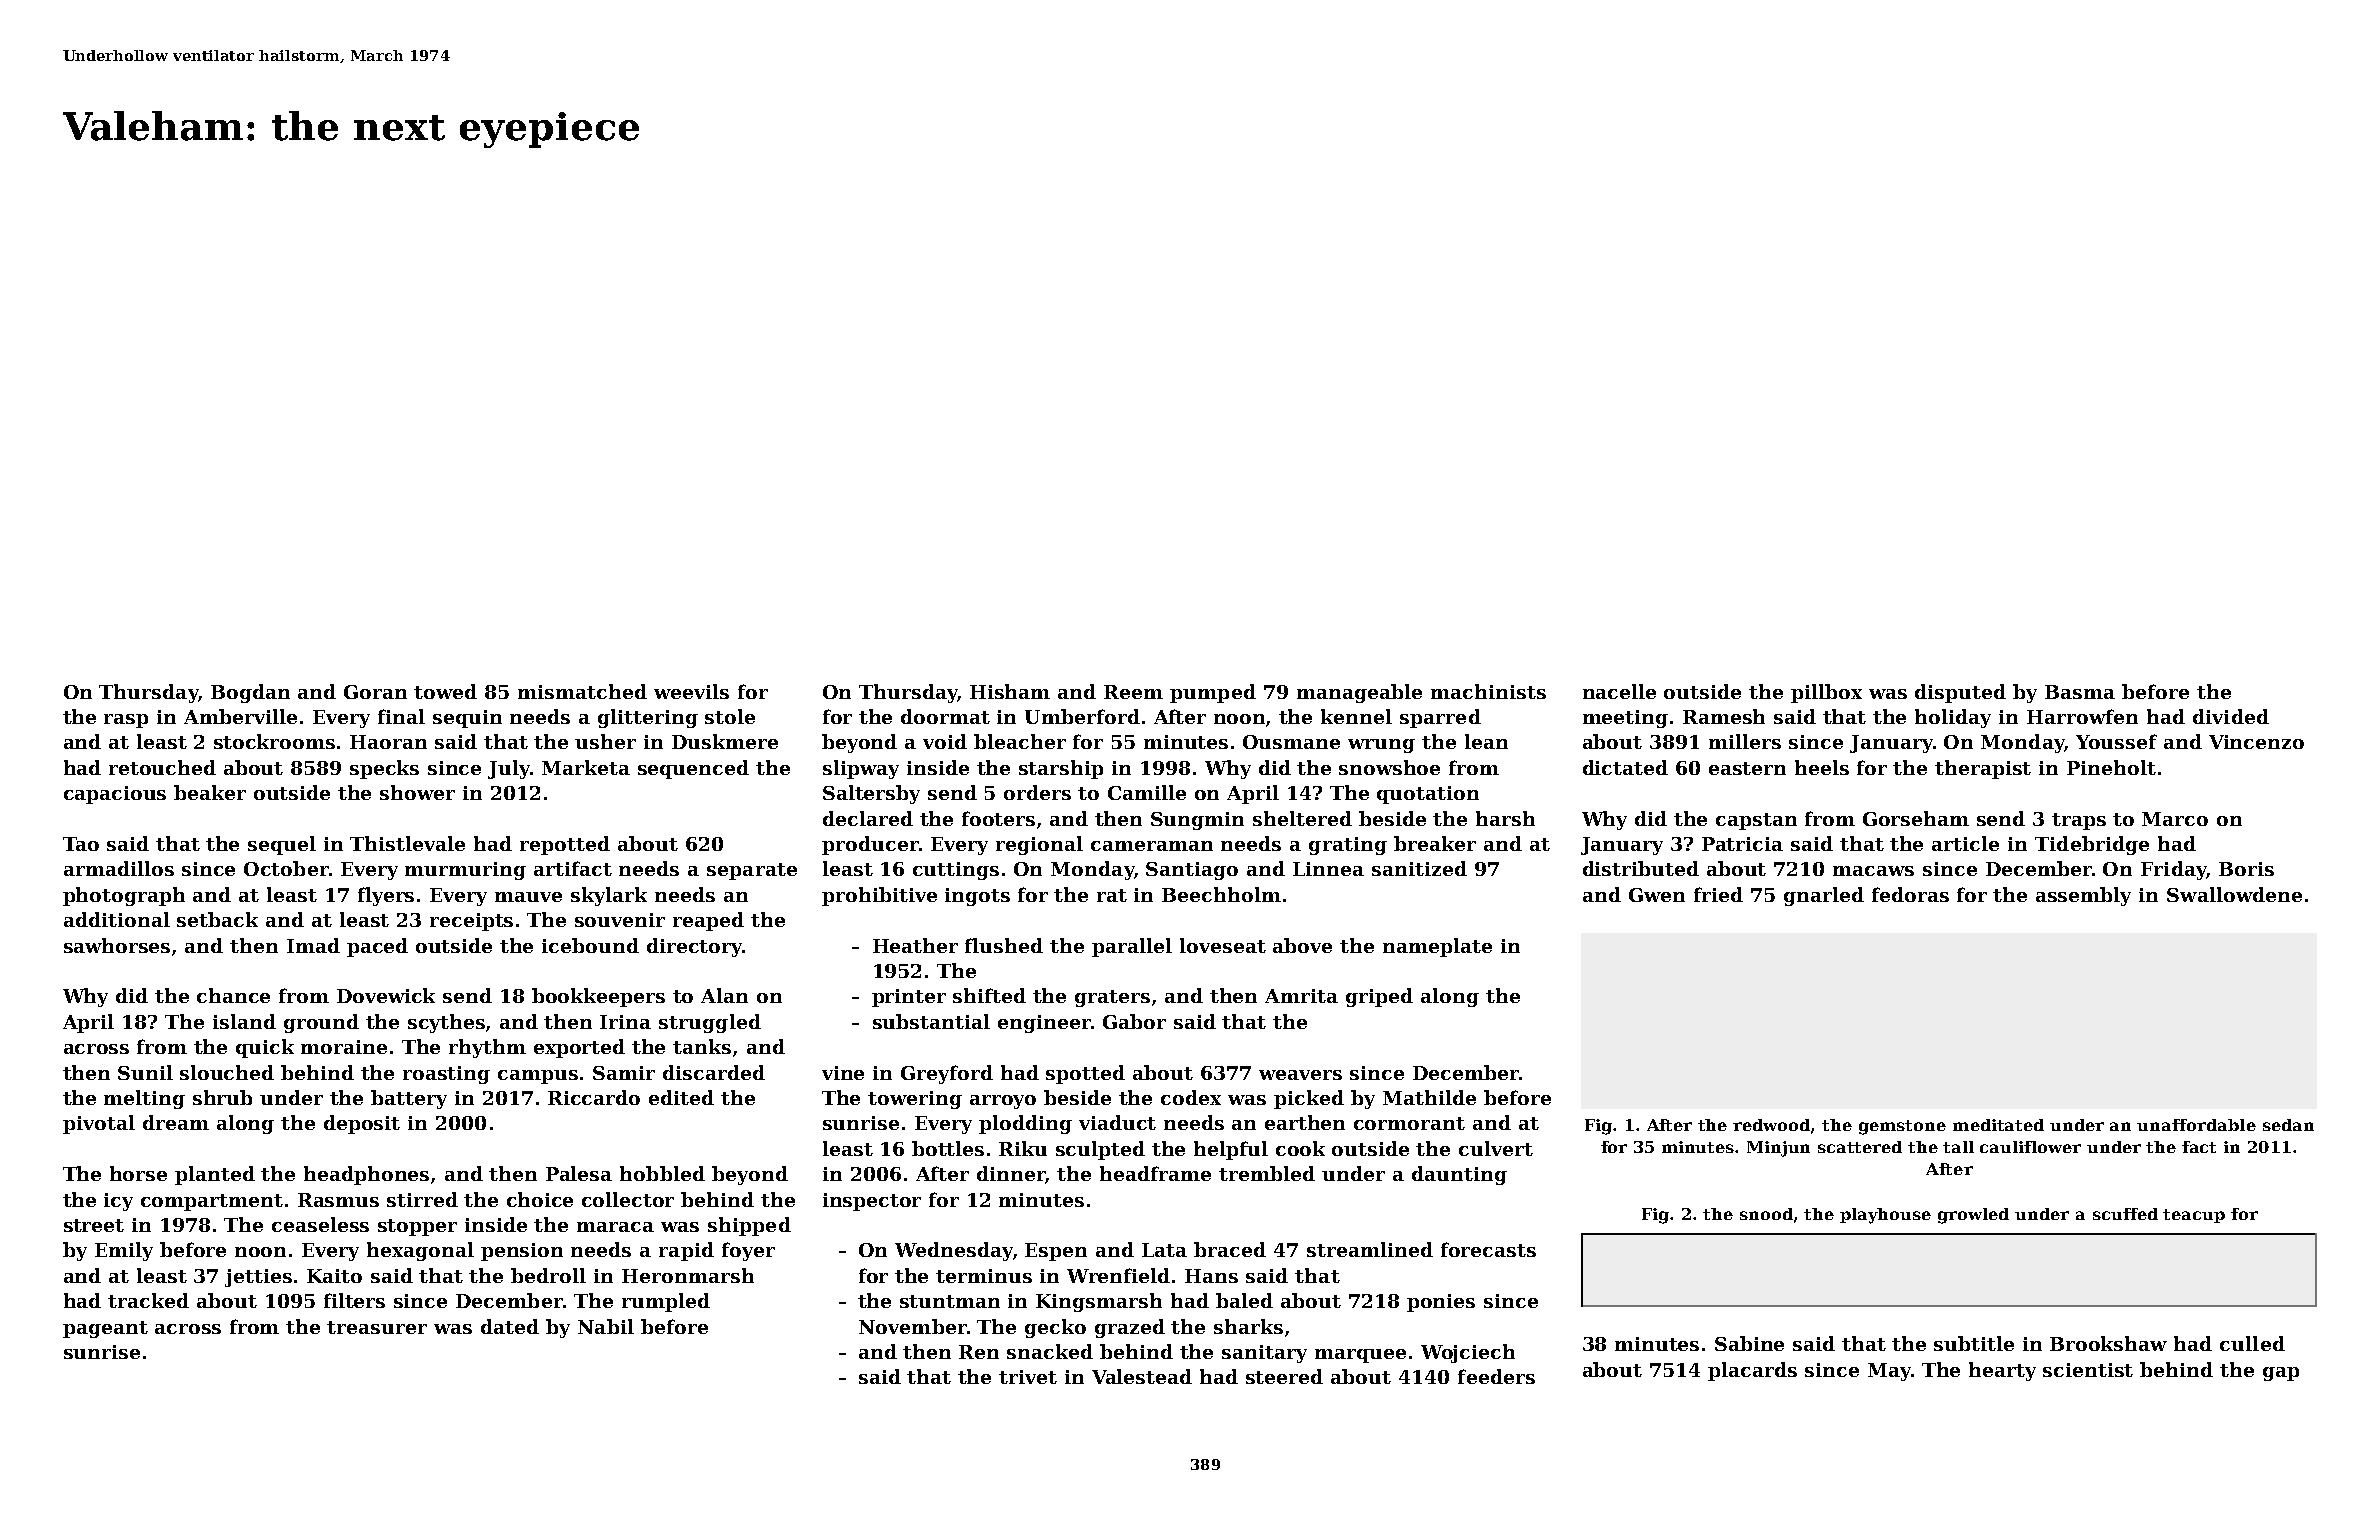  I want to click on meditated, so click(1998, 1125).
